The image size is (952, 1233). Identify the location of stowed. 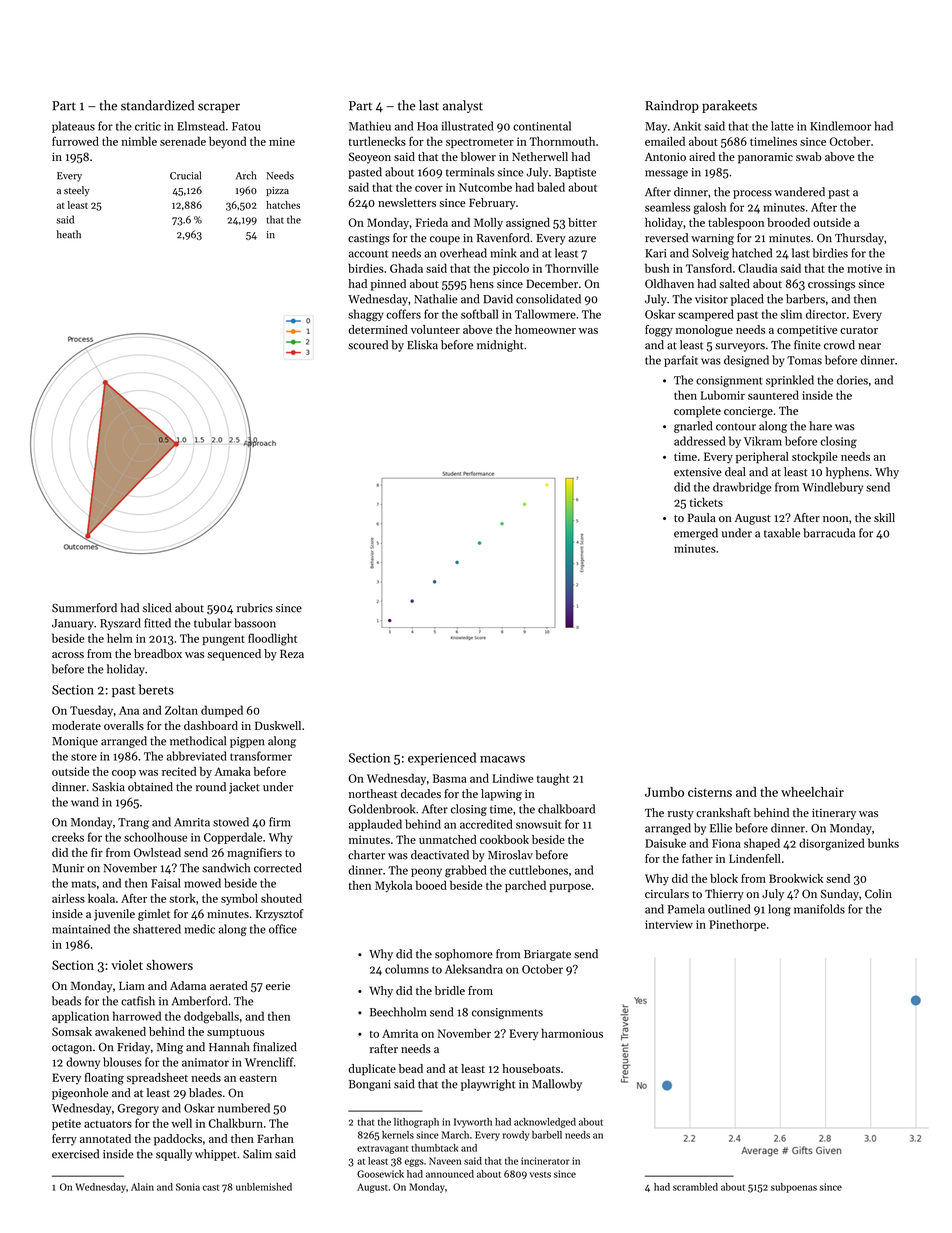
(231, 822).
